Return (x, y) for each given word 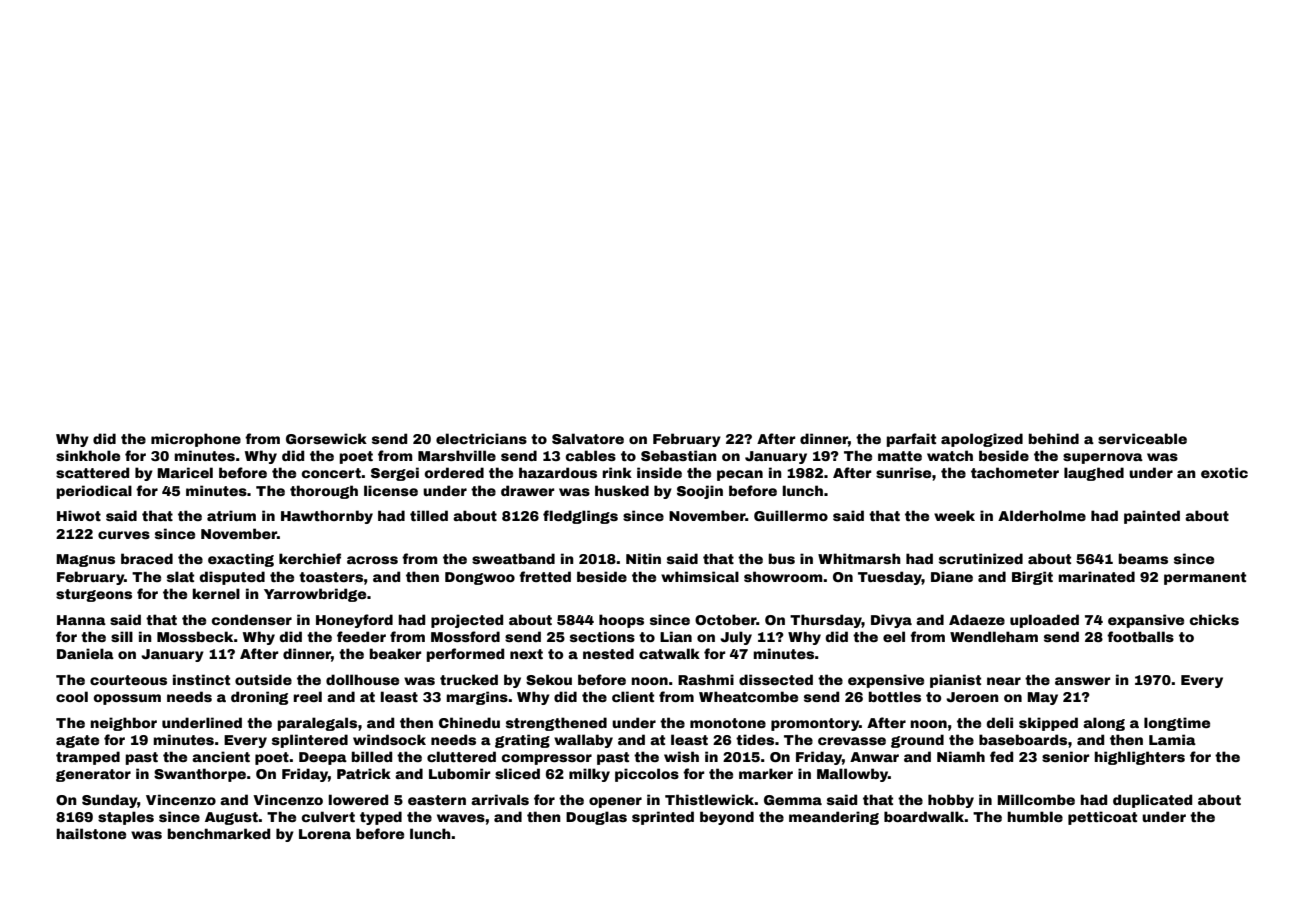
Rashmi (706, 679)
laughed (1094, 474)
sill (122, 636)
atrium (231, 515)
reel (307, 696)
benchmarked (219, 833)
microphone (196, 440)
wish (681, 756)
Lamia (1172, 739)
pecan (740, 475)
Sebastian (679, 455)
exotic (1224, 472)
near (1004, 681)
